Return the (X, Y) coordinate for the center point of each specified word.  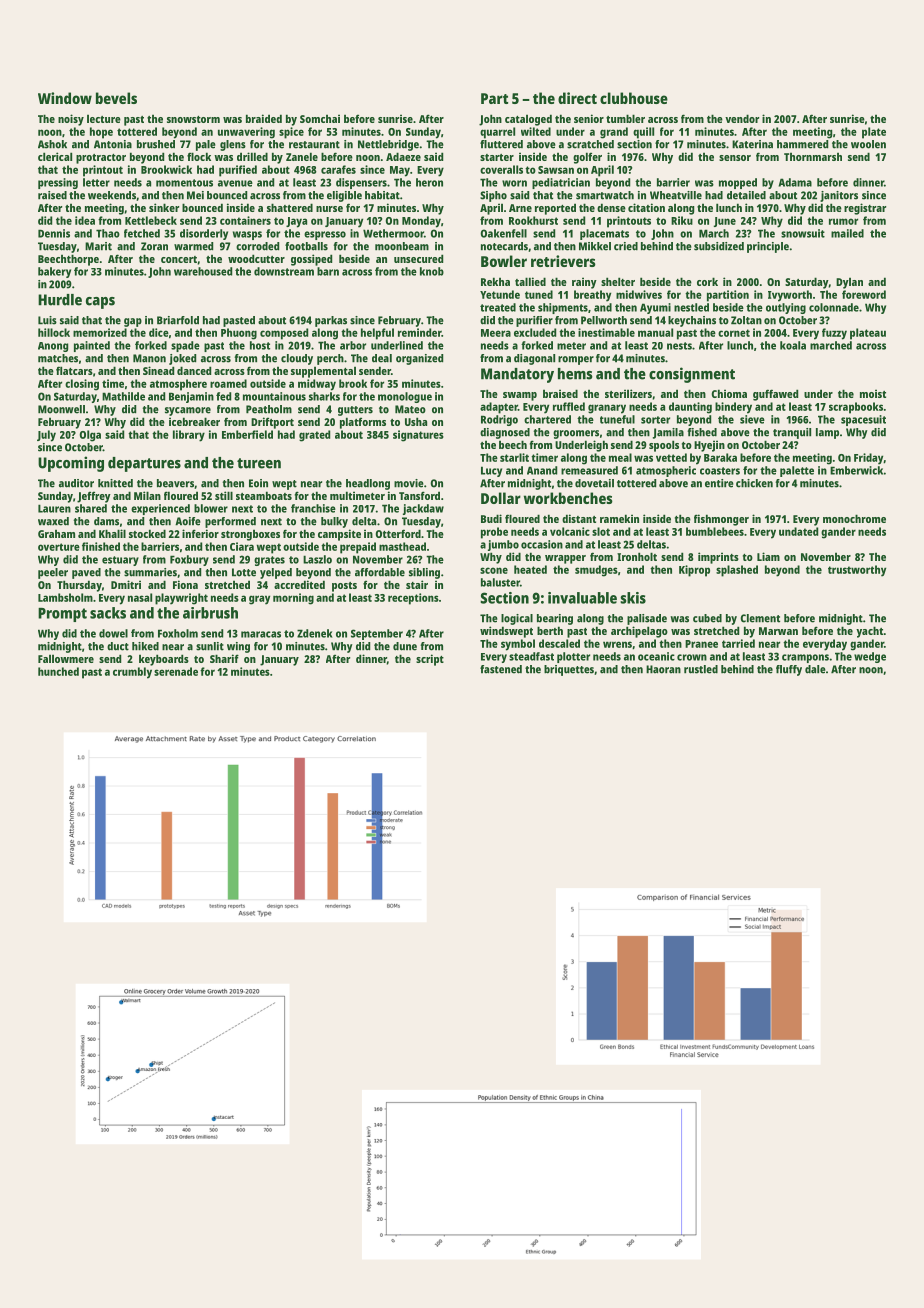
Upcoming (71, 464)
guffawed (775, 395)
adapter (499, 408)
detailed (746, 195)
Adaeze (403, 156)
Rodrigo (499, 420)
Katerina (752, 144)
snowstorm (193, 119)
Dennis (54, 233)
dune (405, 646)
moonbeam (402, 246)
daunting (690, 408)
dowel (113, 633)
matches (58, 358)
